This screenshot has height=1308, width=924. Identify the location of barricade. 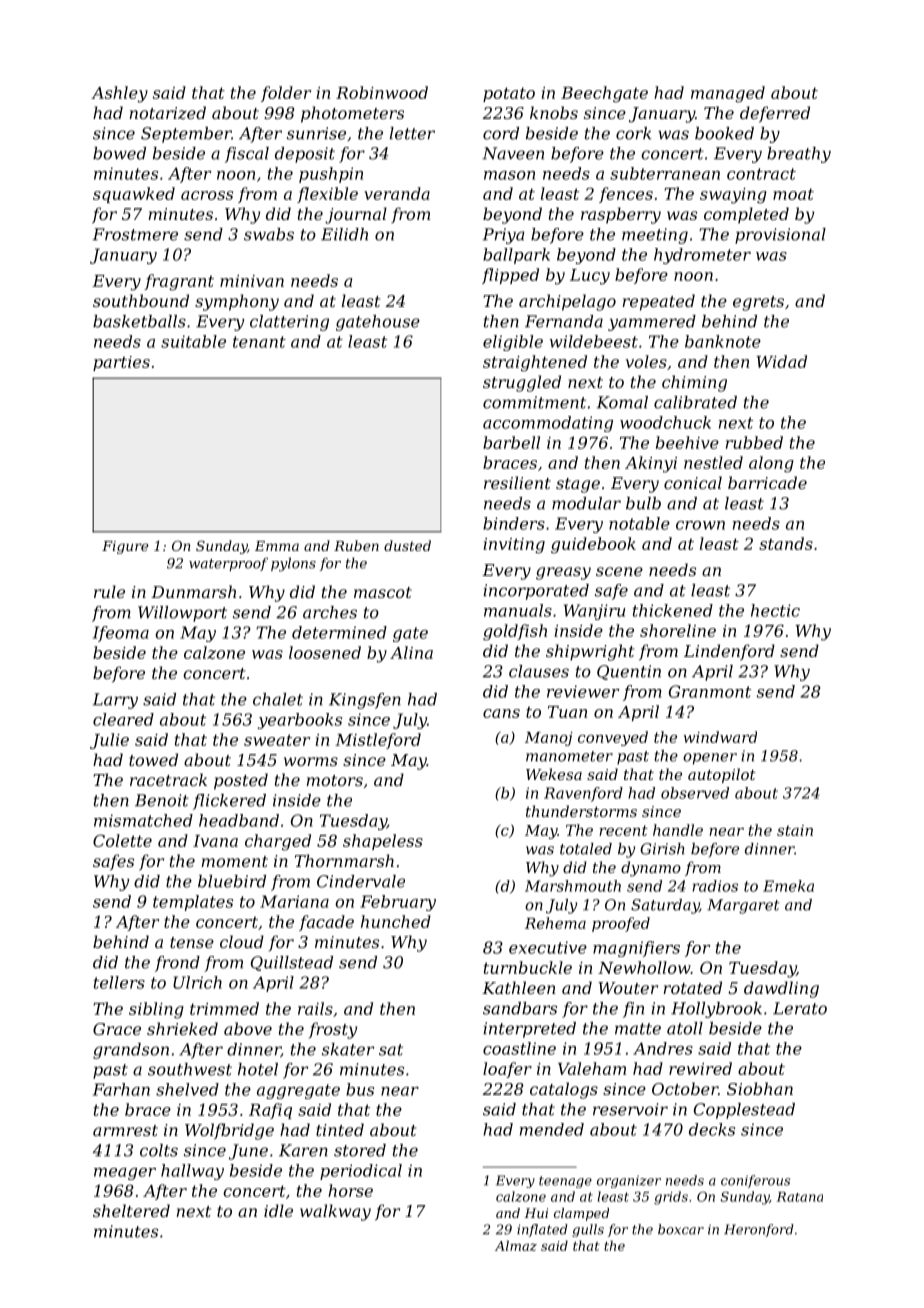
(767, 482).
